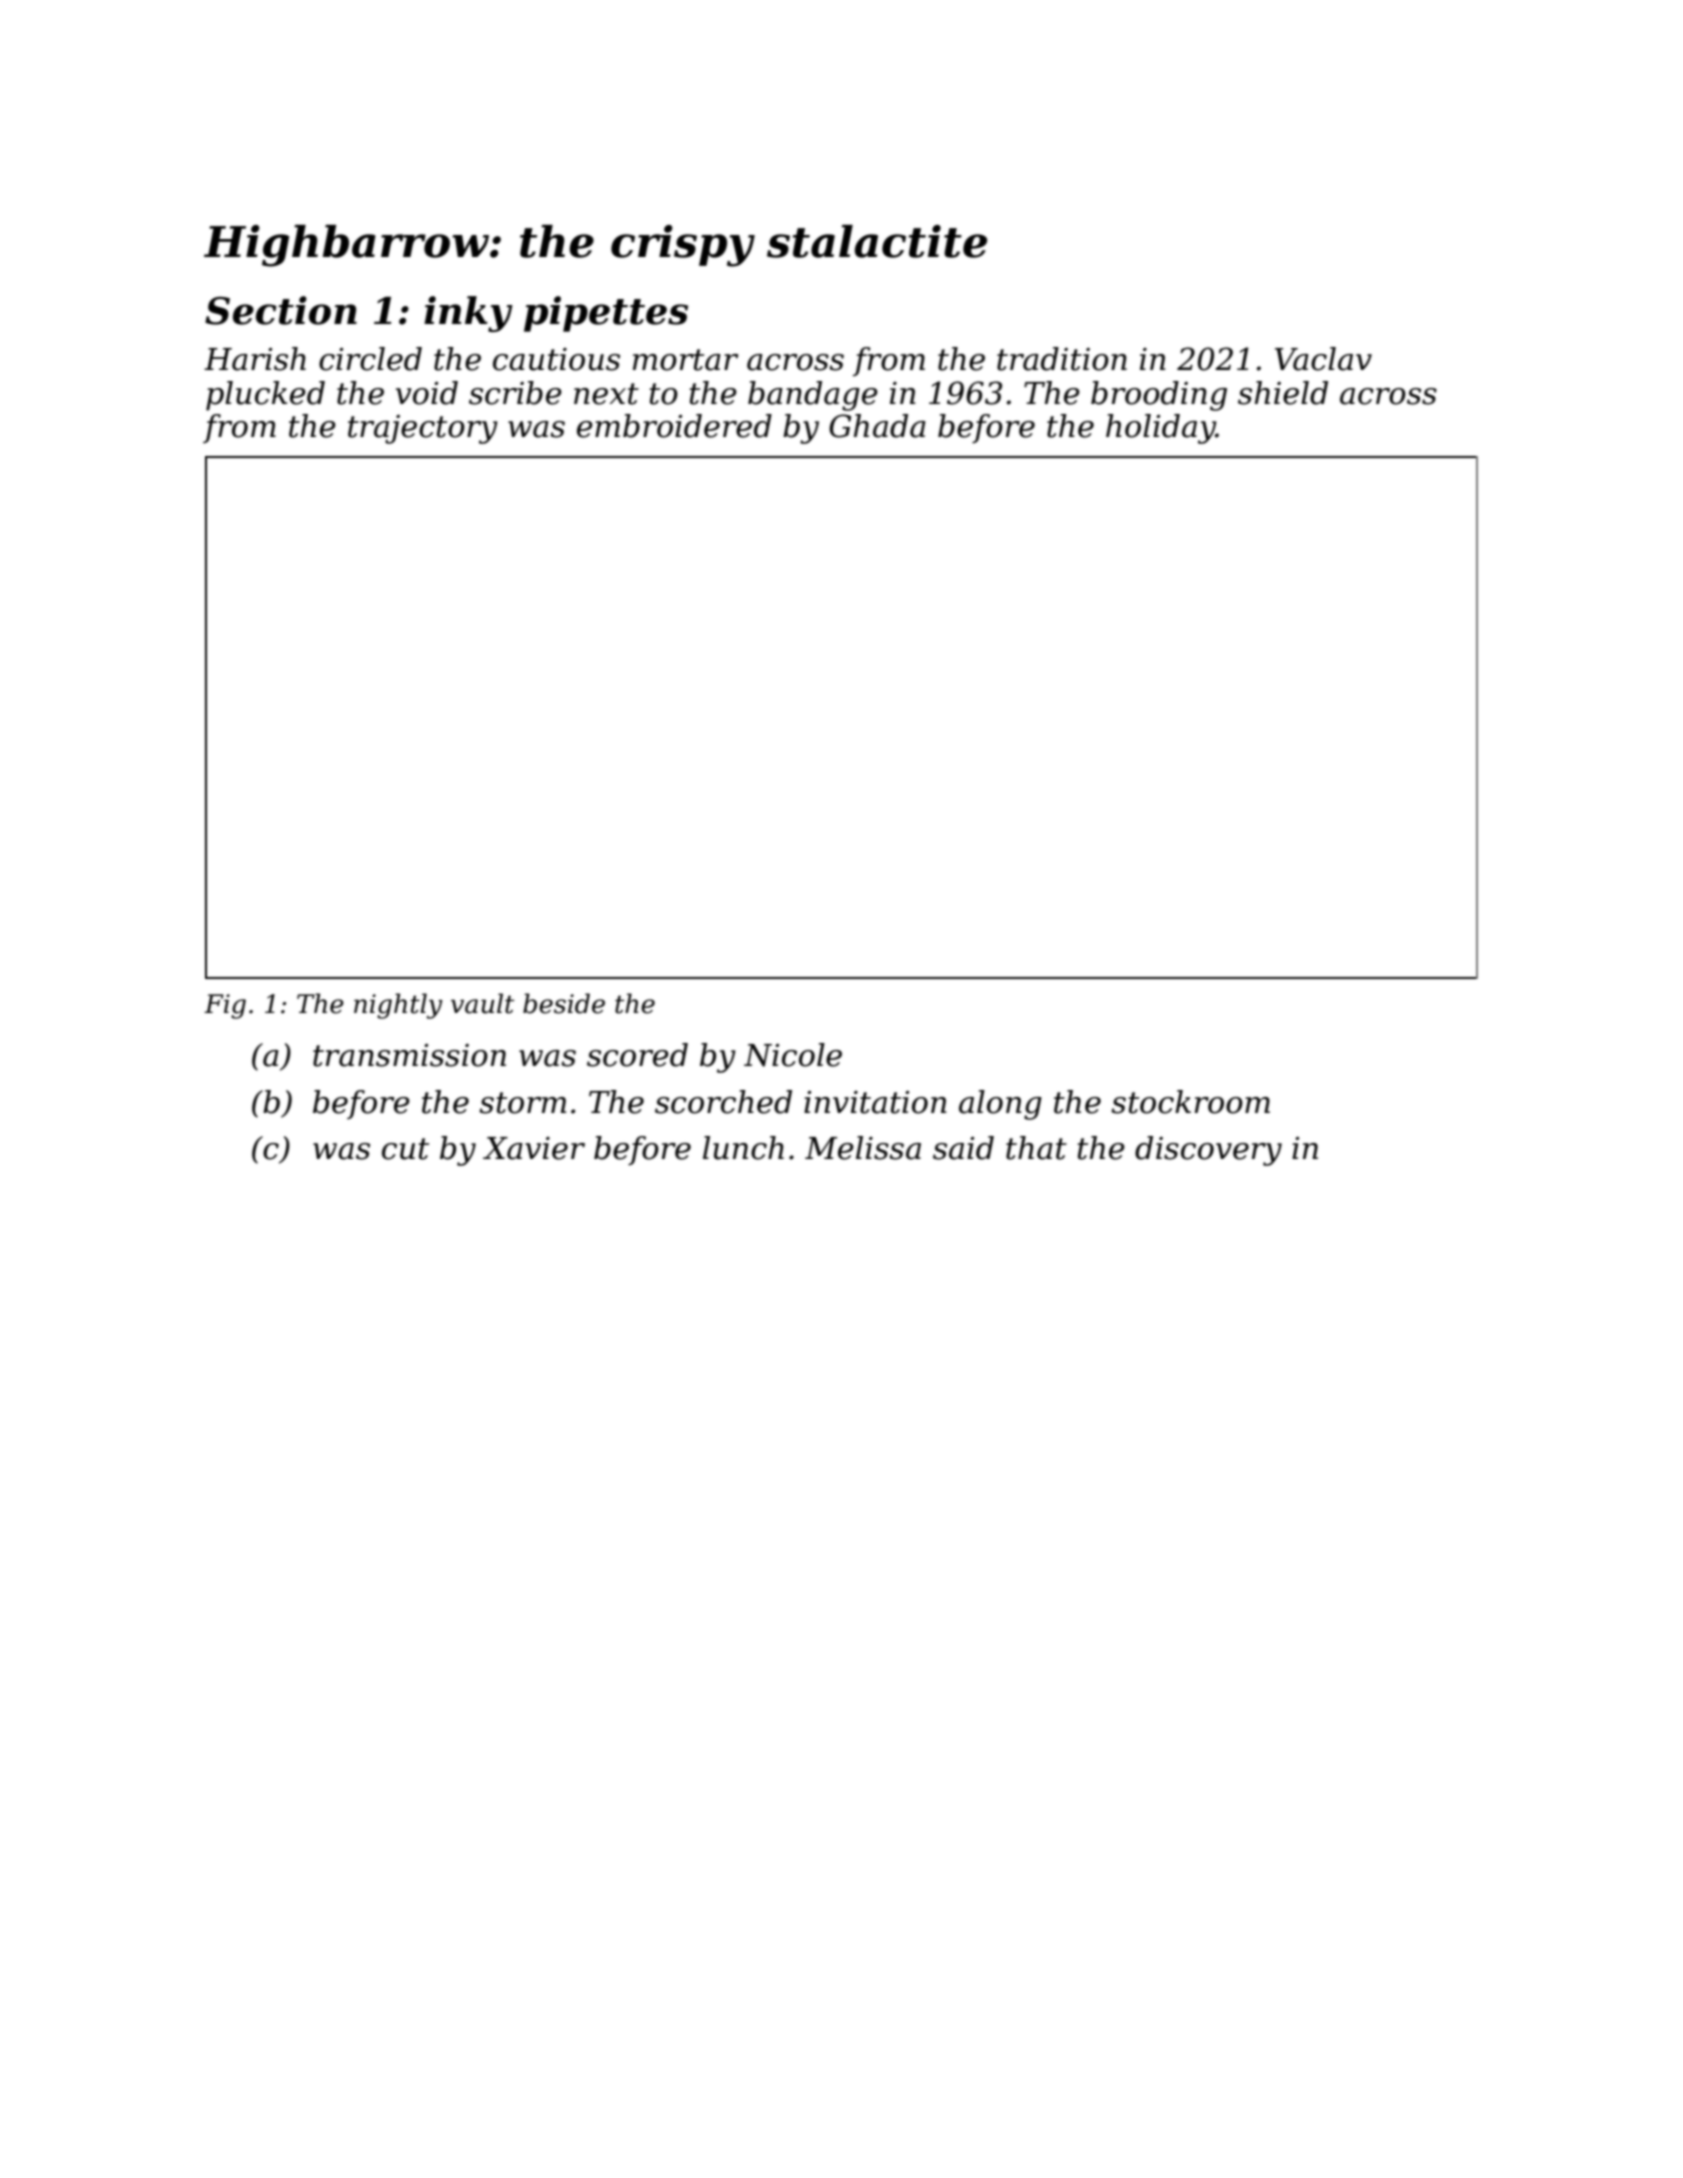 The width and height of the image is (1683, 2178). Describe the element at coordinates (405, 1149) in the image. I see `cut` at that location.
